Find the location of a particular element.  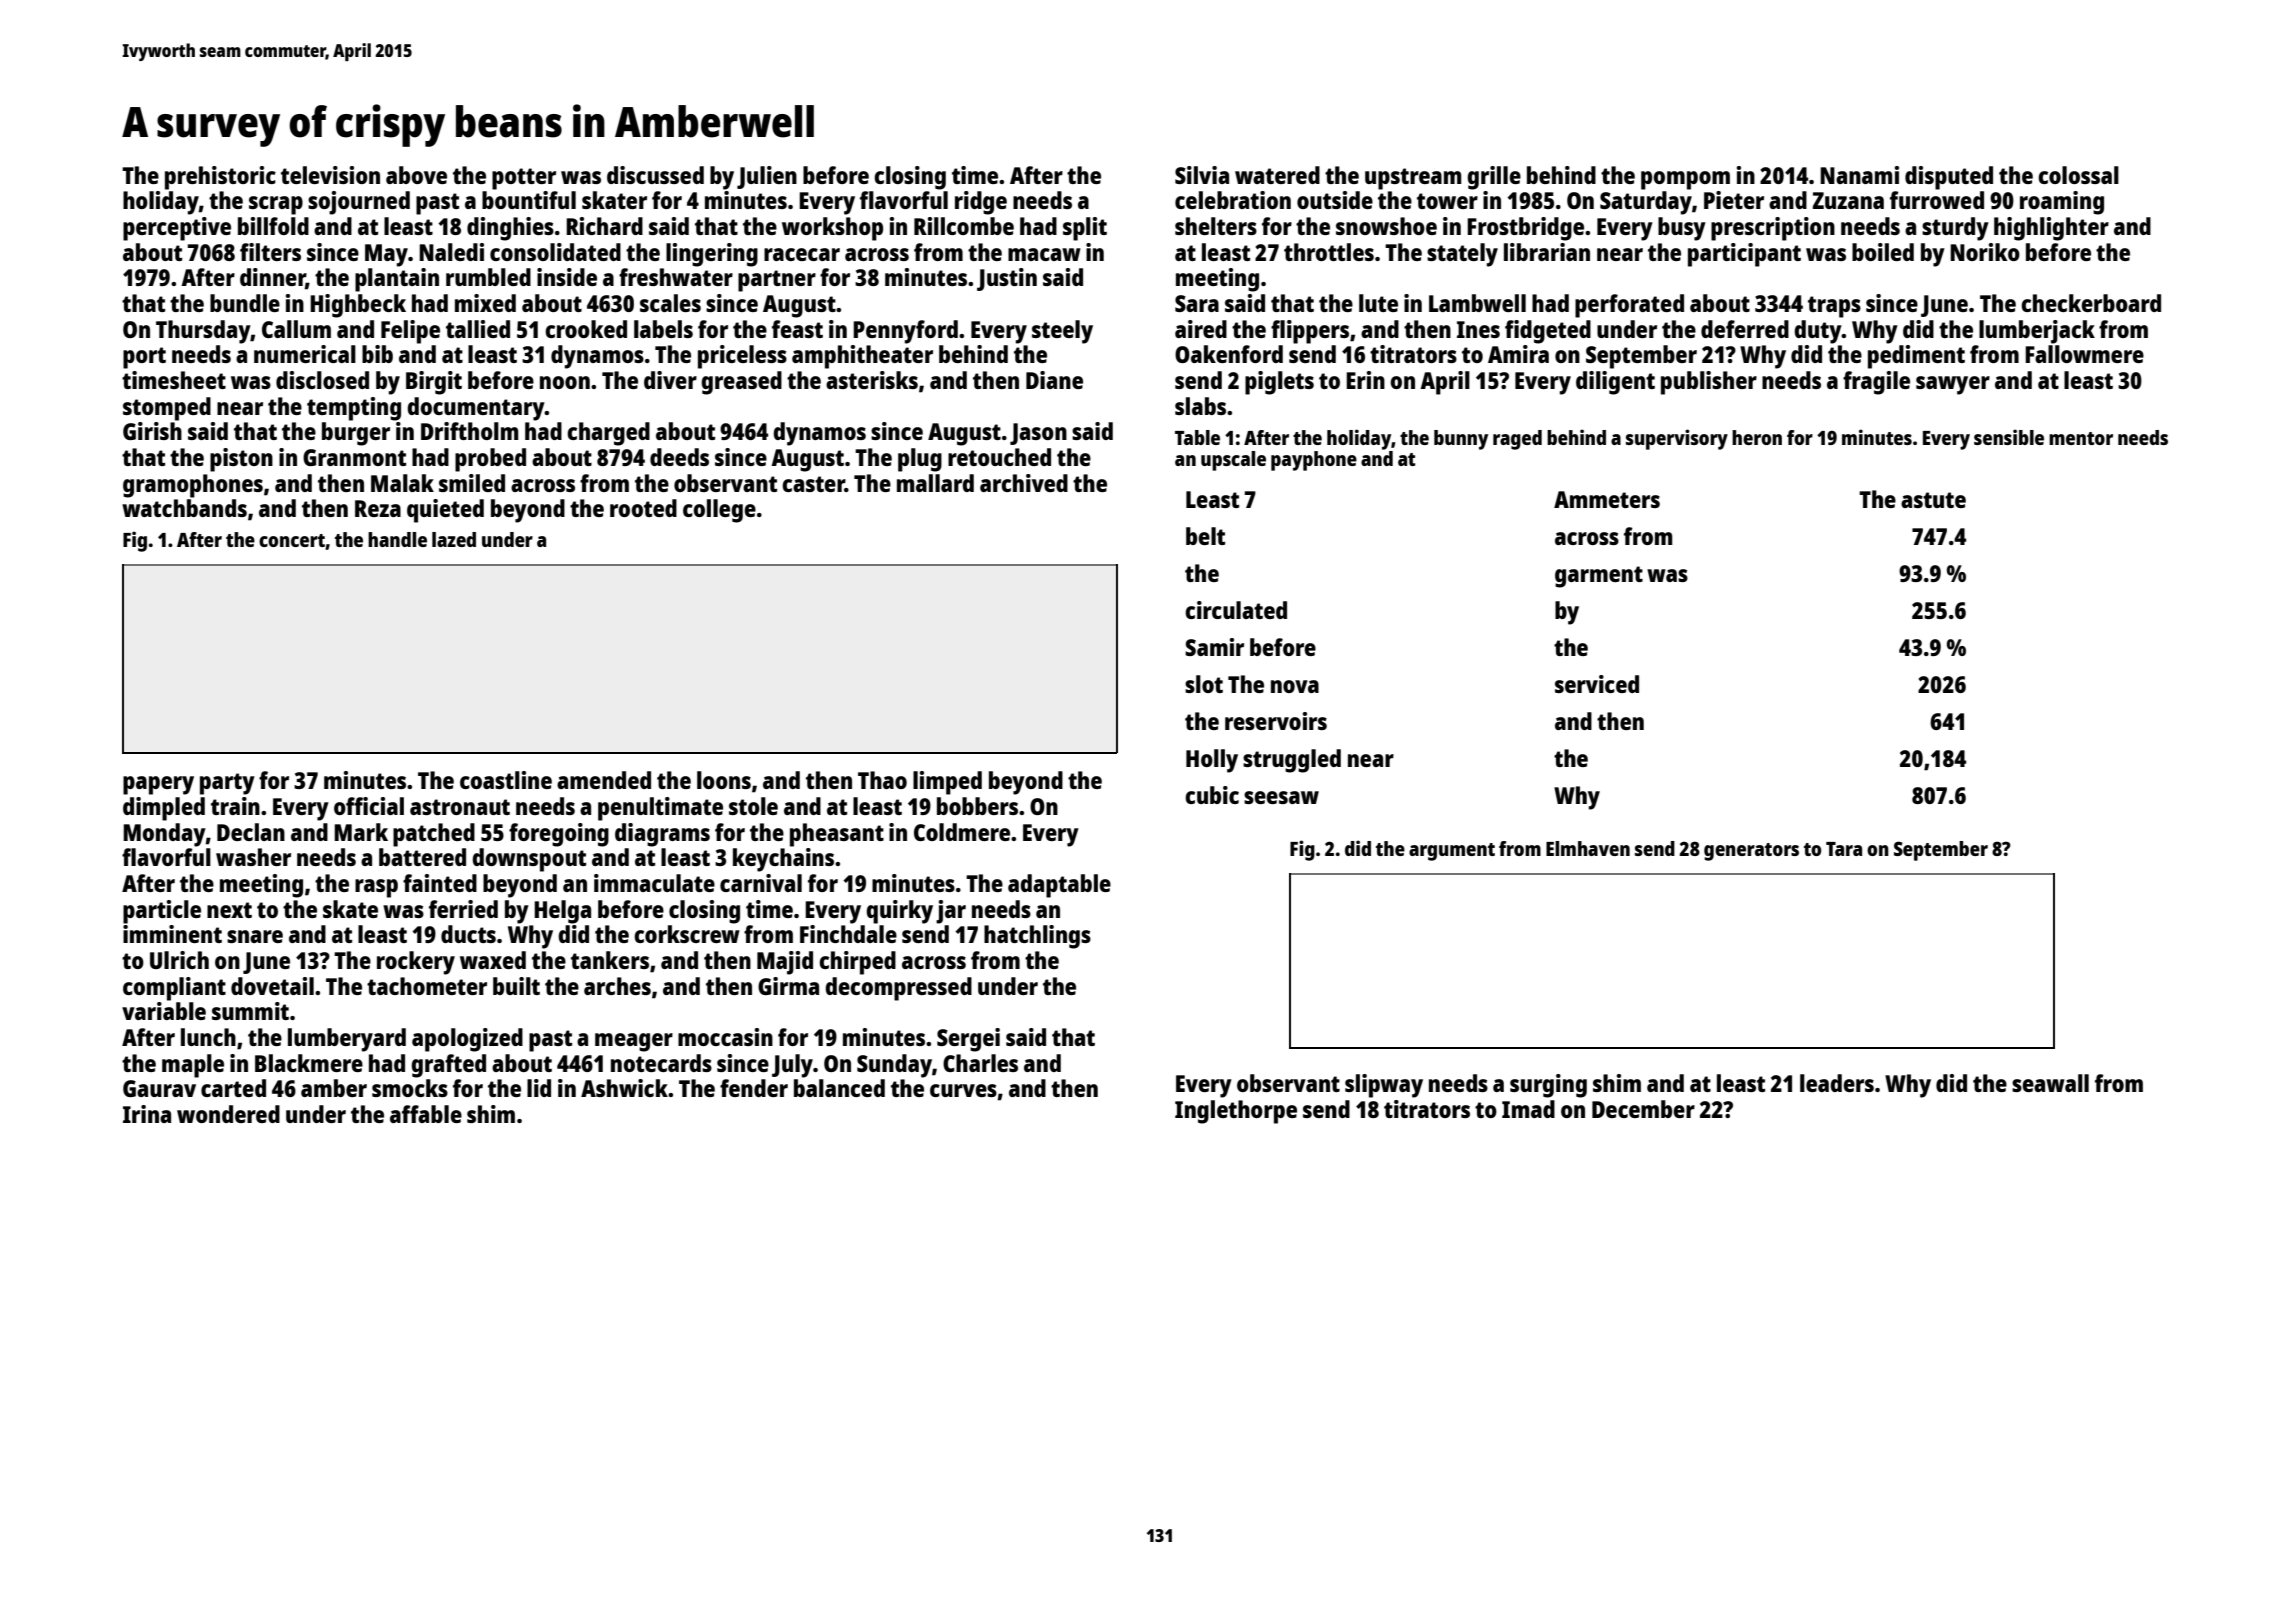

papery is located at coordinates (158, 785).
